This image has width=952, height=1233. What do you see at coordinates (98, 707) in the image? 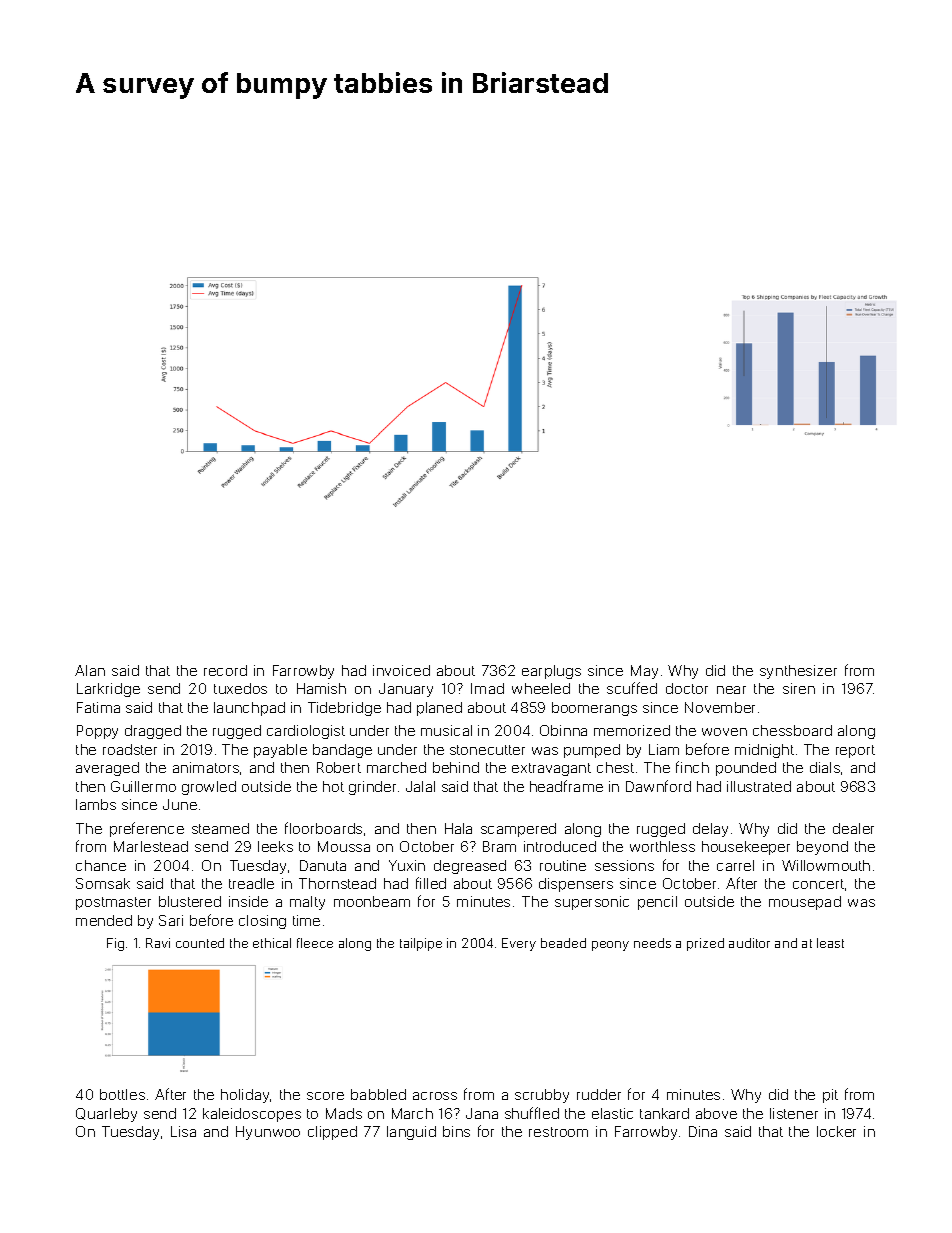
I see `Fatima` at bounding box center [98, 707].
